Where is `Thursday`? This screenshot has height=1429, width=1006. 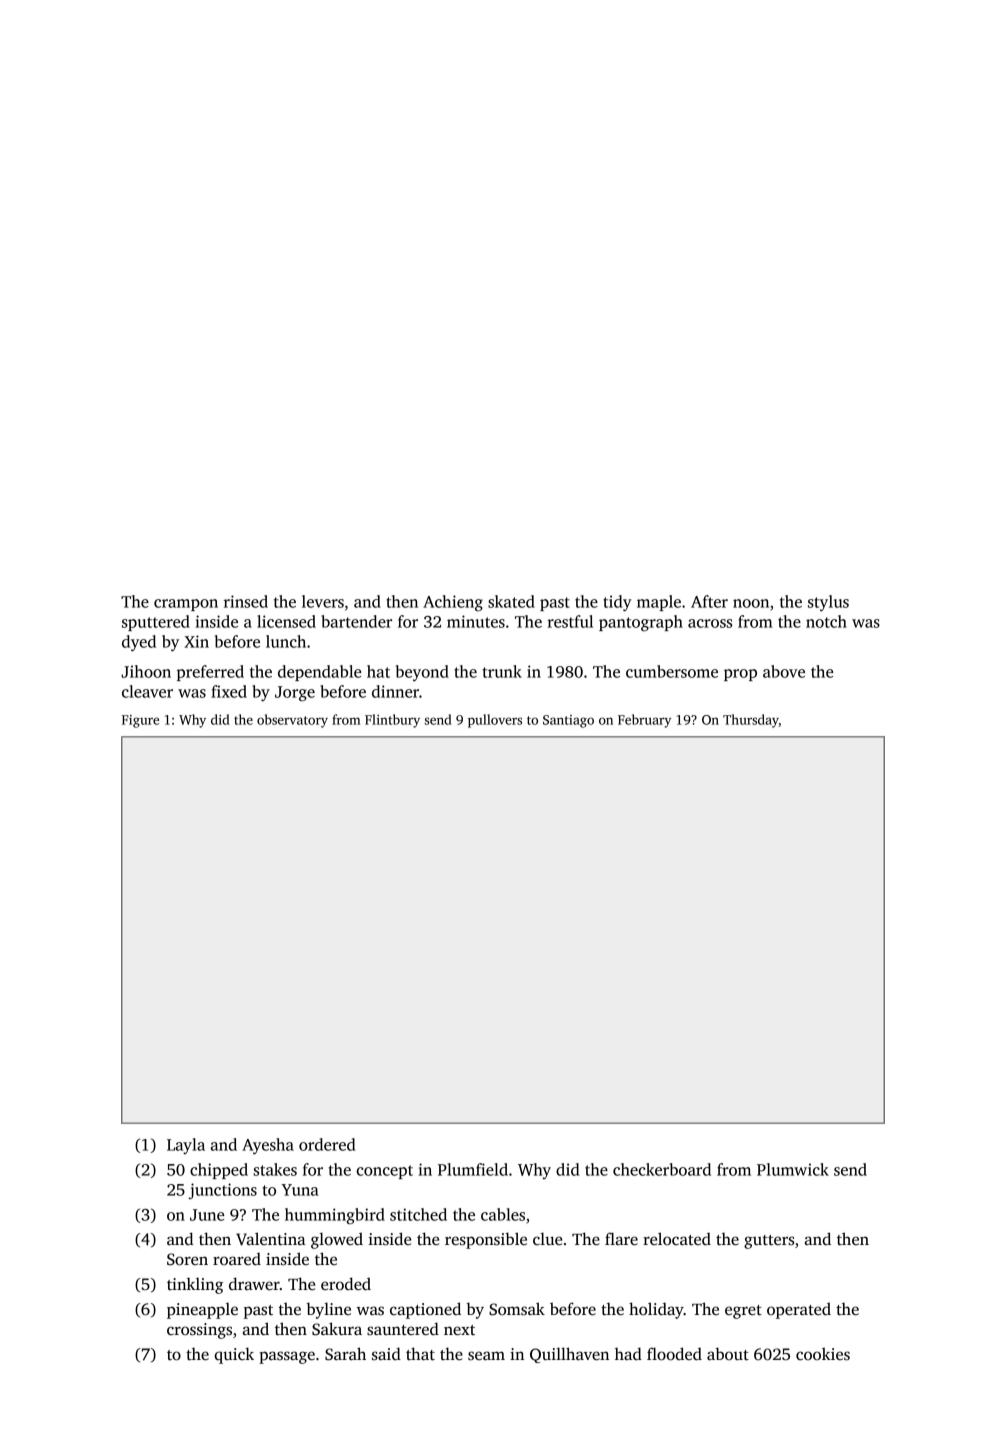
Thursday is located at coordinates (751, 721).
